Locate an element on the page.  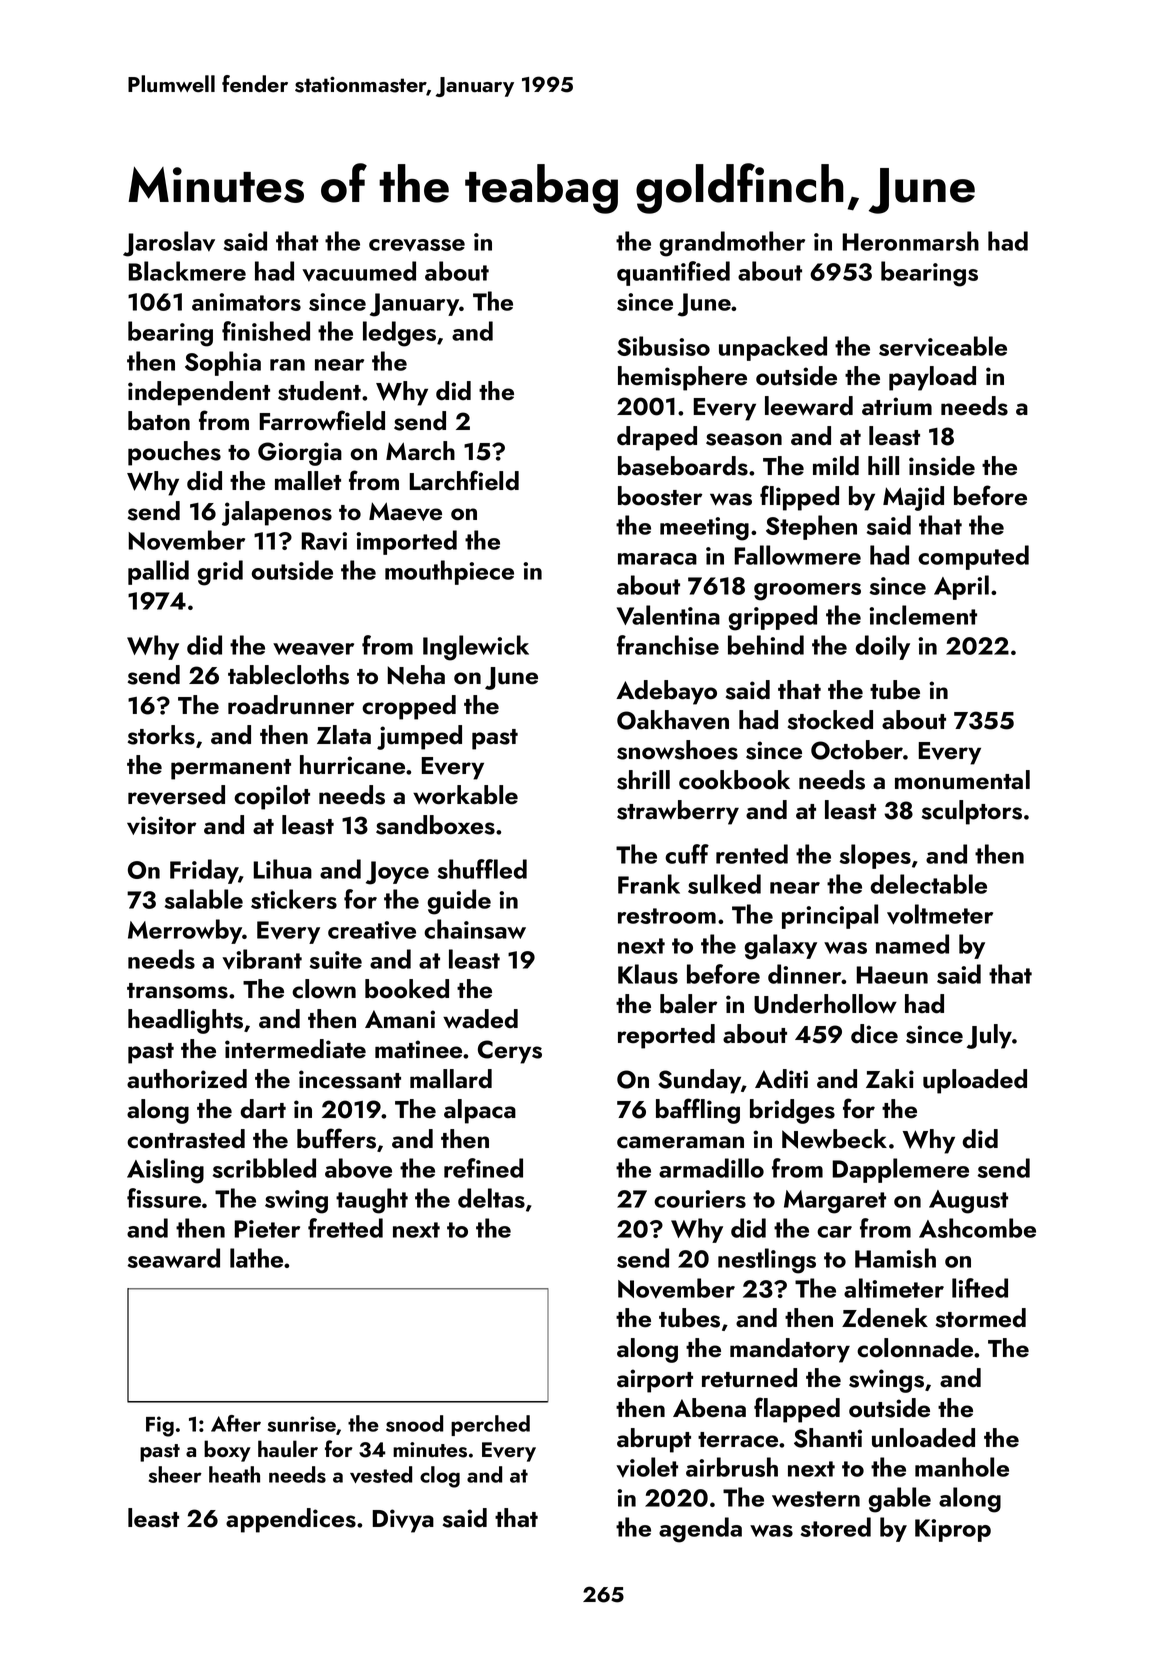
Cerys is located at coordinates (510, 1052).
